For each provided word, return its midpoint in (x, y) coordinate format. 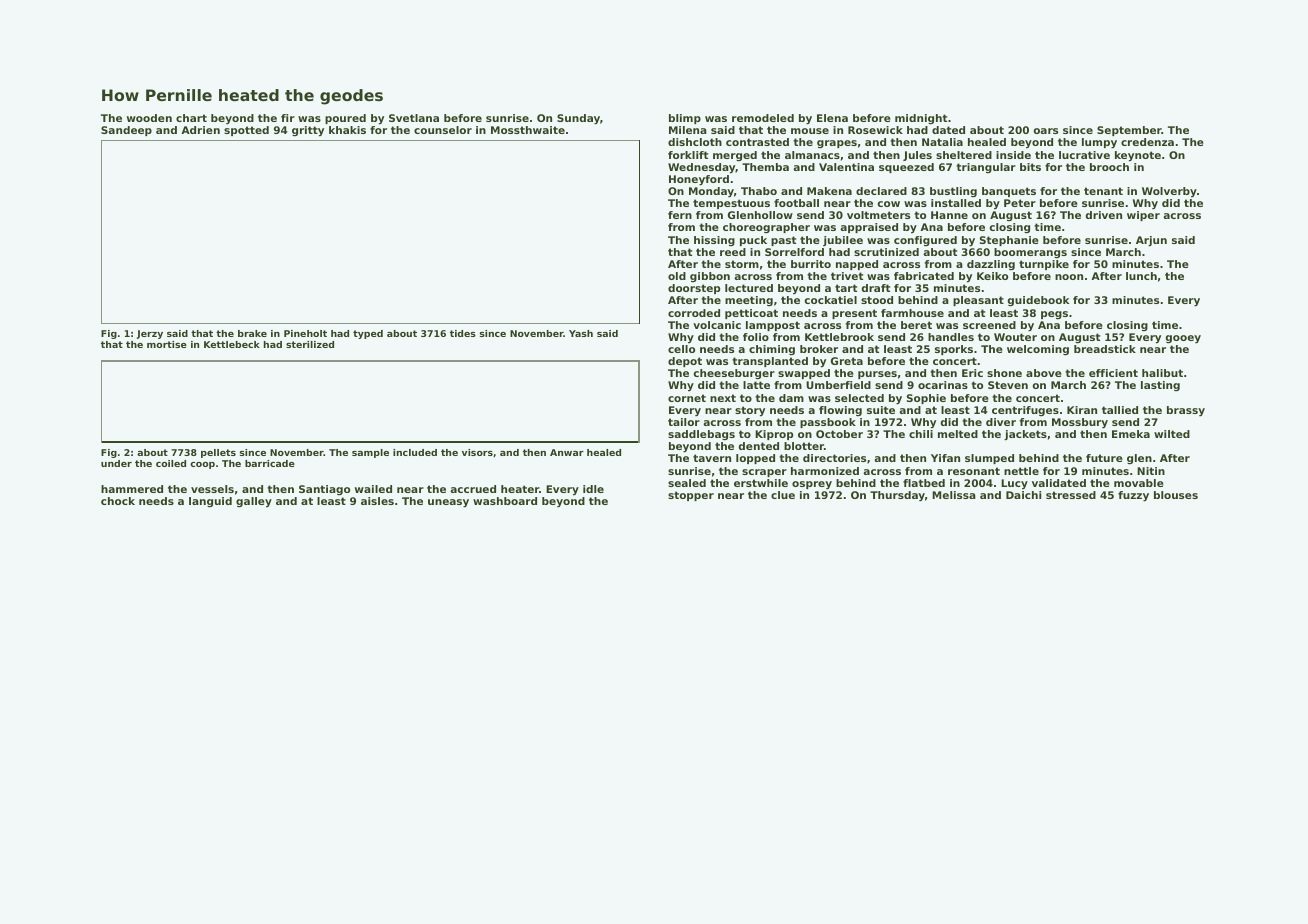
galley (254, 502)
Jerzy (150, 334)
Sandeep (126, 131)
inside (1013, 155)
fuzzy (1133, 496)
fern (680, 215)
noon (1069, 277)
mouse (810, 131)
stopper (691, 496)
